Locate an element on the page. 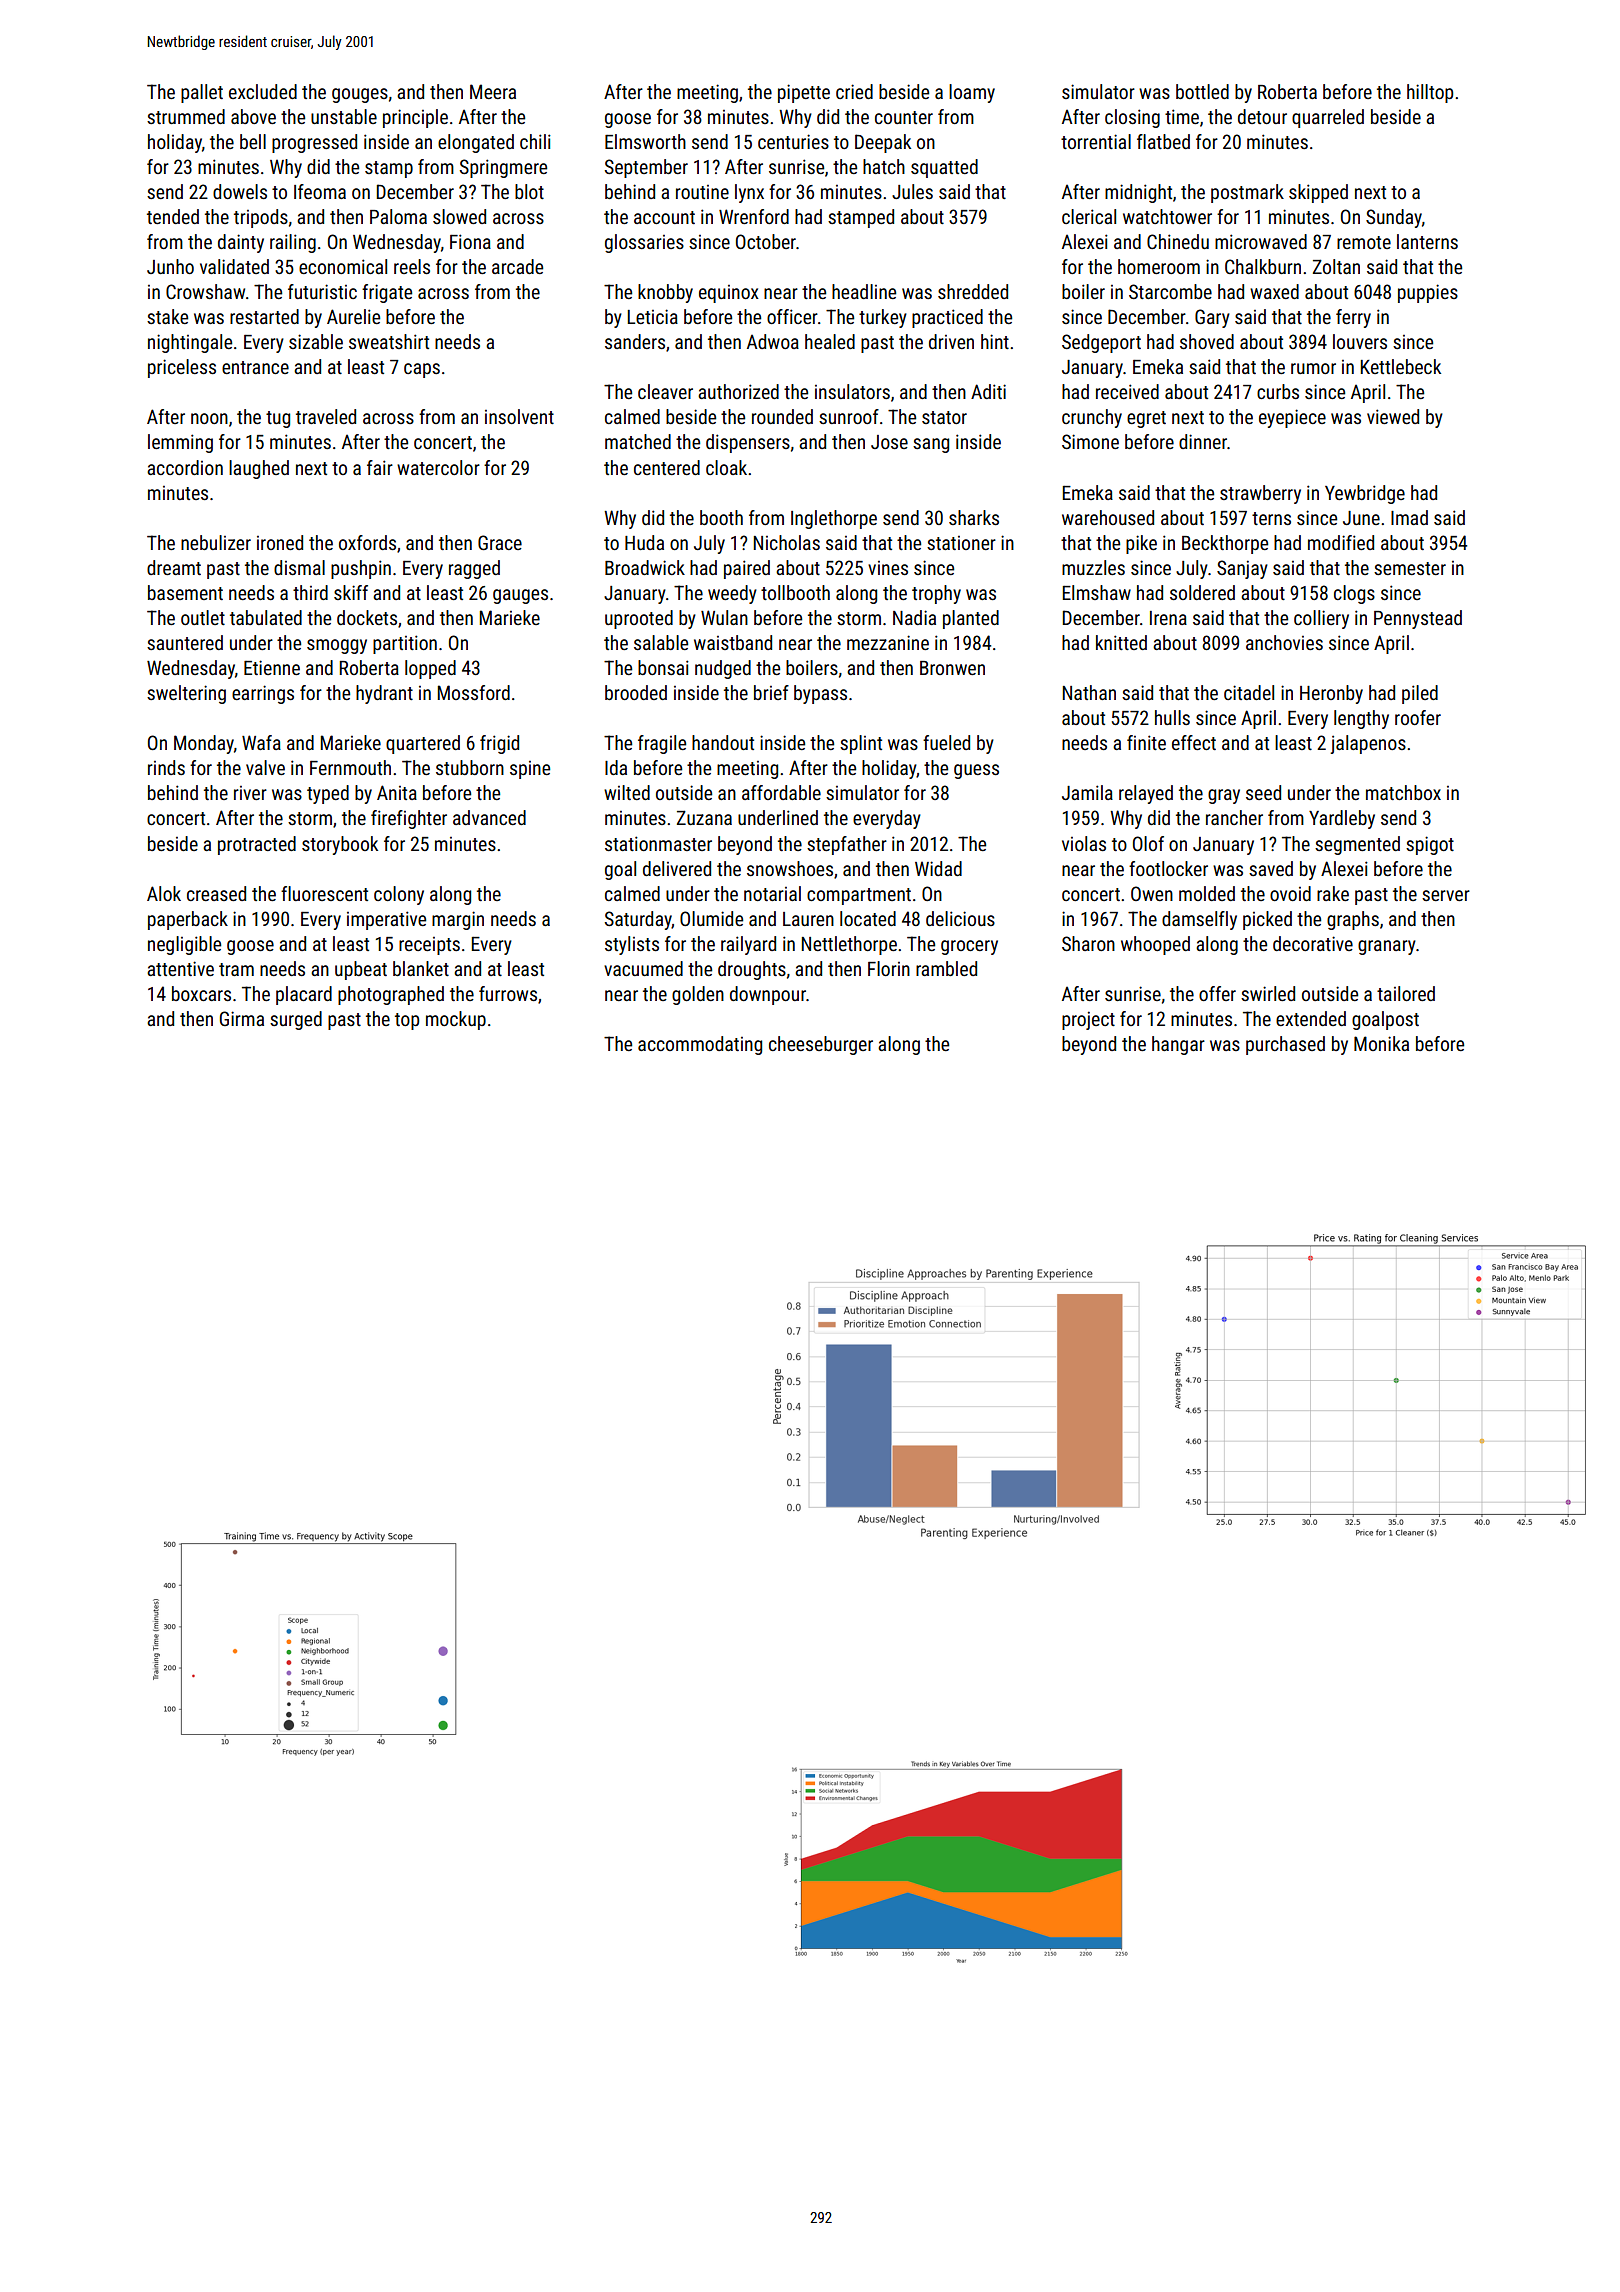 This page has width=1620, height=2292. microwaved is located at coordinates (1261, 241).
